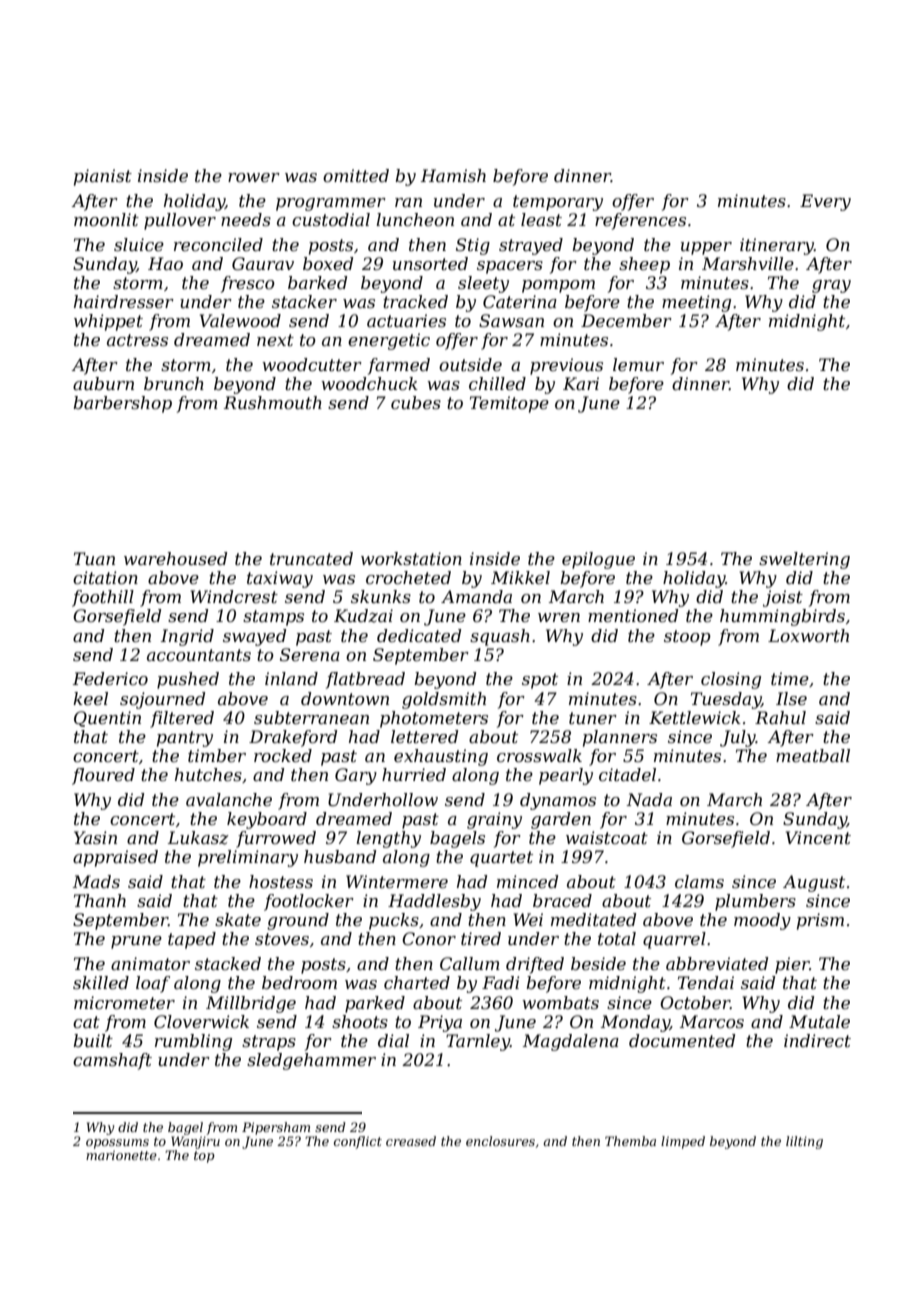  Describe the element at coordinates (825, 202) in the page. I see `Every` at that location.
